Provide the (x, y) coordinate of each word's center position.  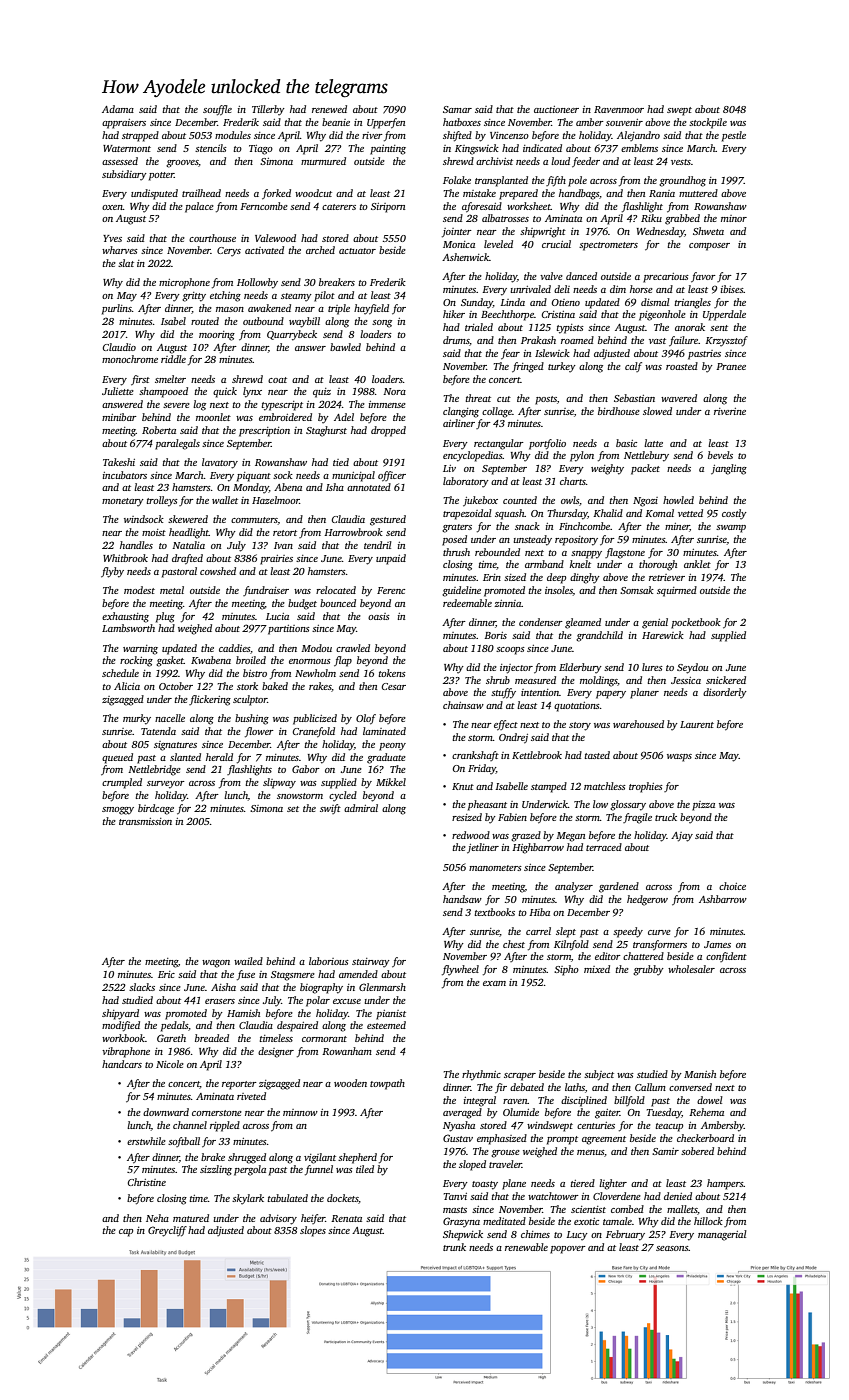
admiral (361, 808)
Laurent (697, 724)
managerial (722, 1235)
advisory (278, 1219)
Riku (651, 218)
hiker (454, 314)
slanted (185, 757)
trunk (454, 1247)
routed (205, 321)
